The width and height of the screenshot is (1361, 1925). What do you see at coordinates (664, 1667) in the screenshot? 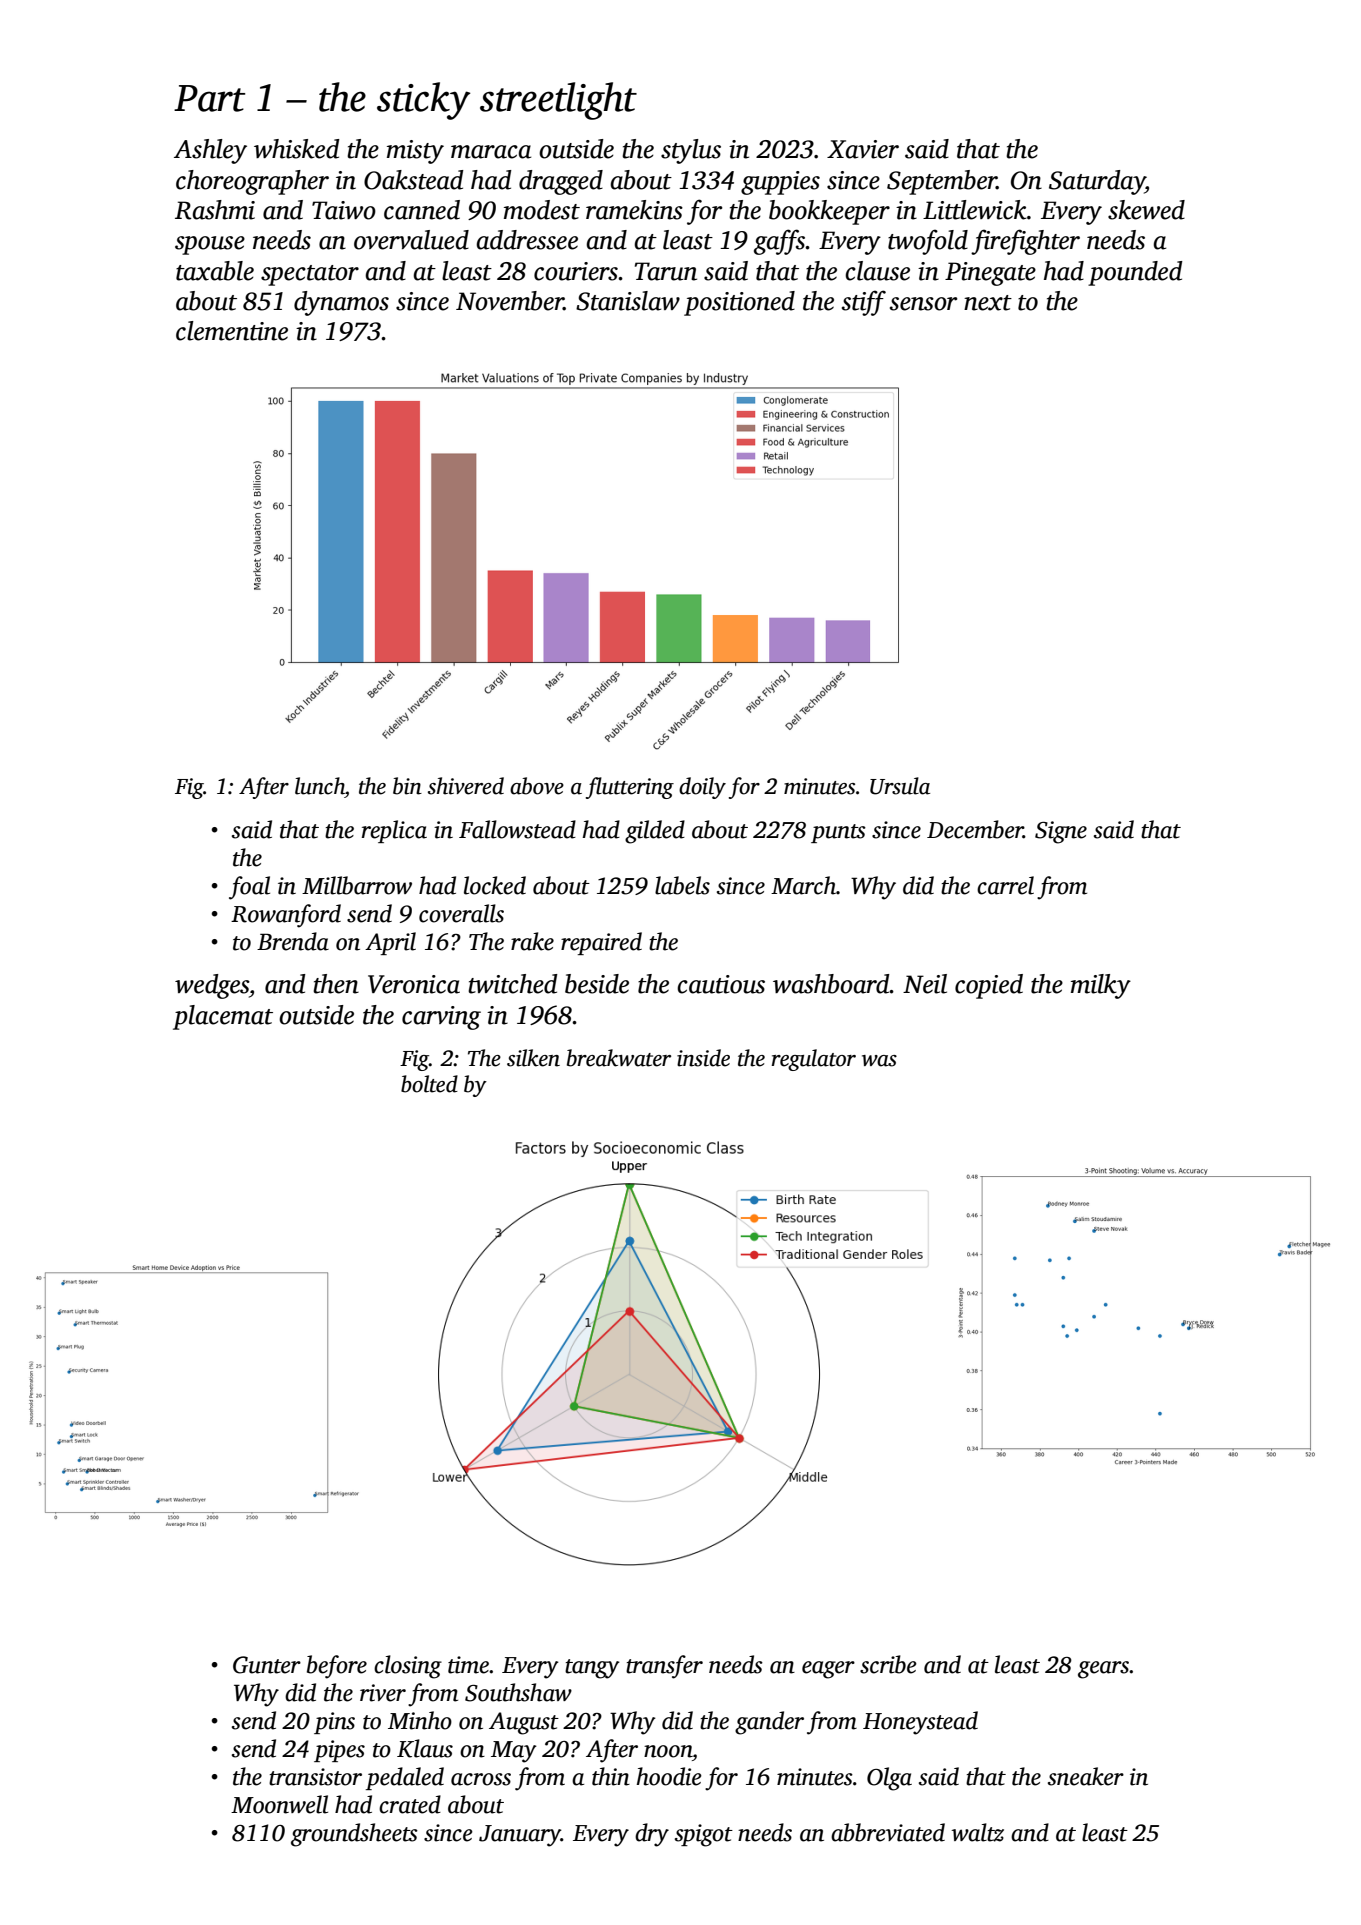
I see `transfer` at bounding box center [664, 1667].
